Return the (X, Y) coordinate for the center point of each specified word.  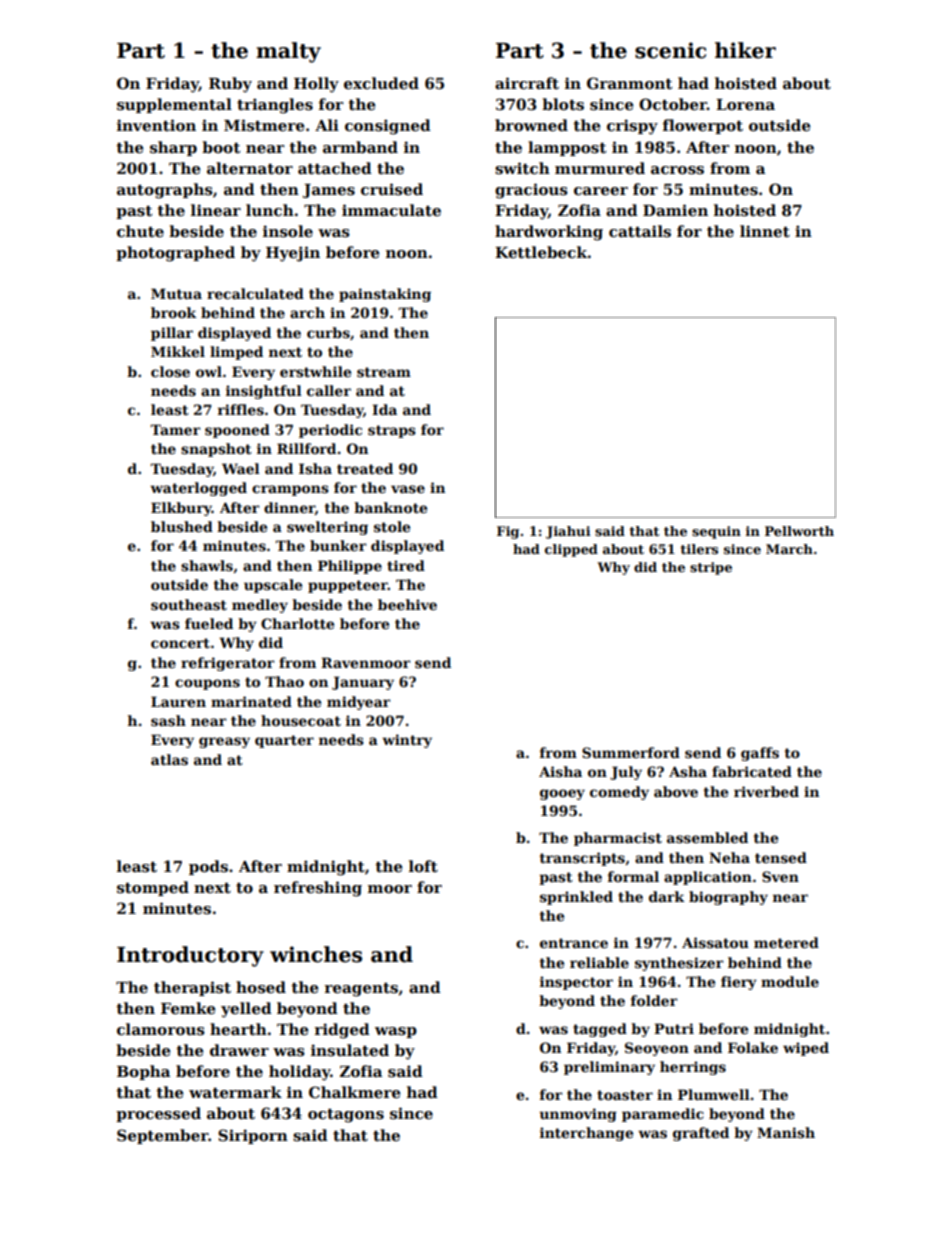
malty (288, 52)
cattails (640, 231)
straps (392, 431)
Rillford (306, 448)
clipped (571, 550)
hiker (745, 50)
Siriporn (253, 1136)
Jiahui (568, 532)
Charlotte (297, 623)
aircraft (527, 83)
